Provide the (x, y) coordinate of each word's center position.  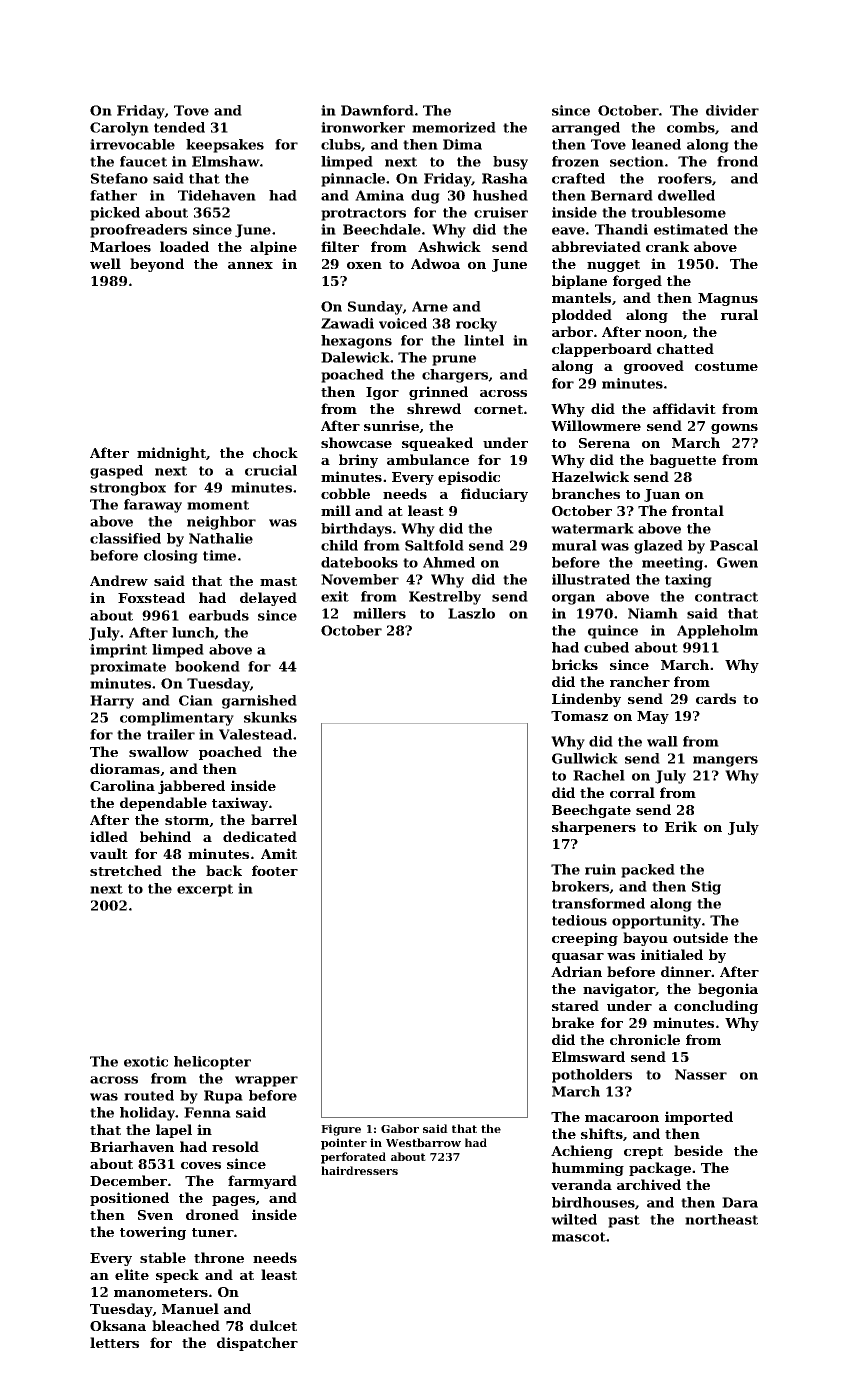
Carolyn (119, 129)
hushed (500, 195)
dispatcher (257, 1344)
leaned (656, 144)
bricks (575, 664)
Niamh (653, 613)
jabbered (191, 787)
